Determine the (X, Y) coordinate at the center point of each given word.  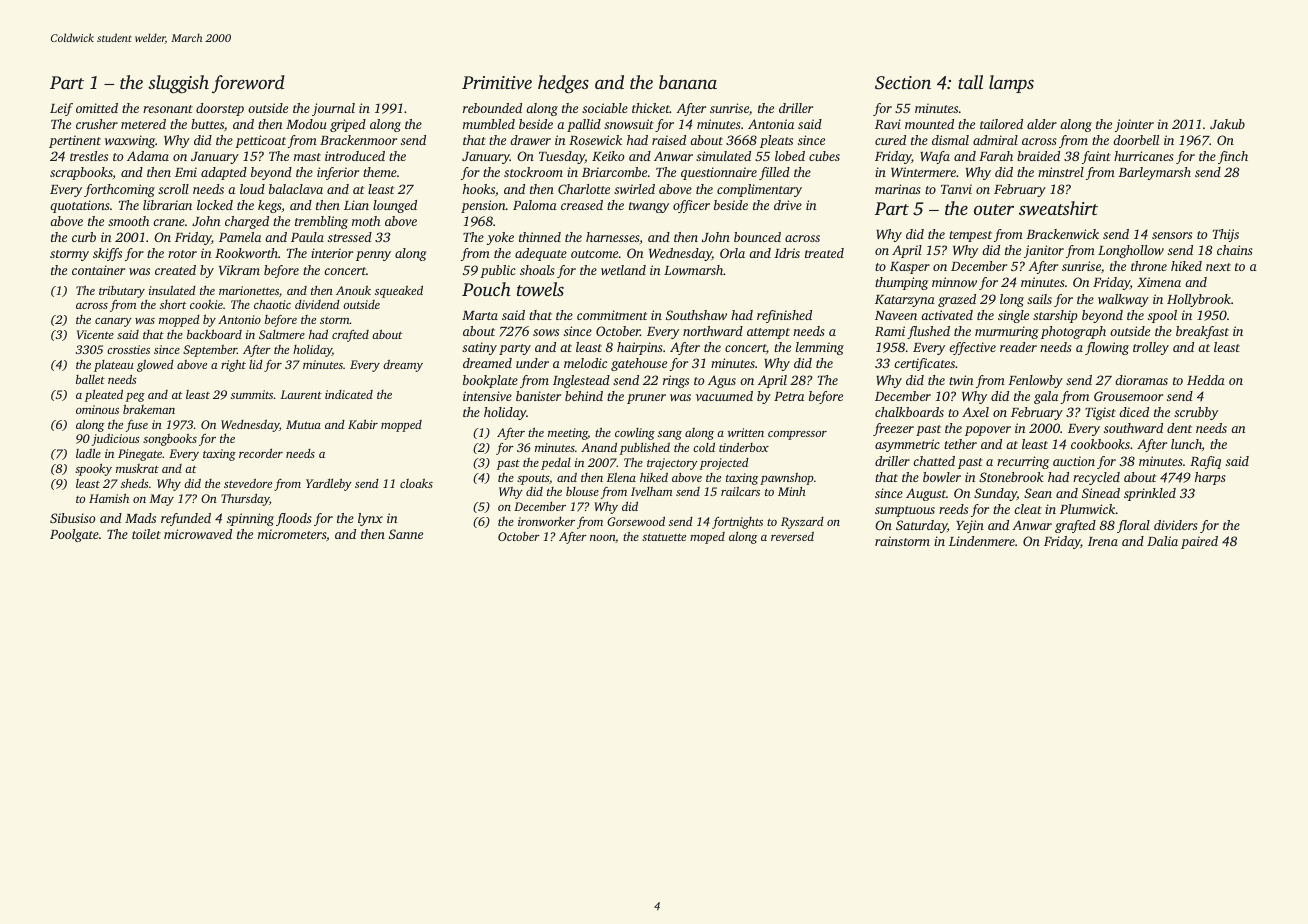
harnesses (613, 237)
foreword (248, 84)
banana (688, 82)
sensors (1172, 235)
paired (1199, 542)
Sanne (406, 534)
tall (970, 82)
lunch (1186, 444)
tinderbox (744, 447)
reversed (792, 536)
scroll (173, 189)
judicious (116, 439)
